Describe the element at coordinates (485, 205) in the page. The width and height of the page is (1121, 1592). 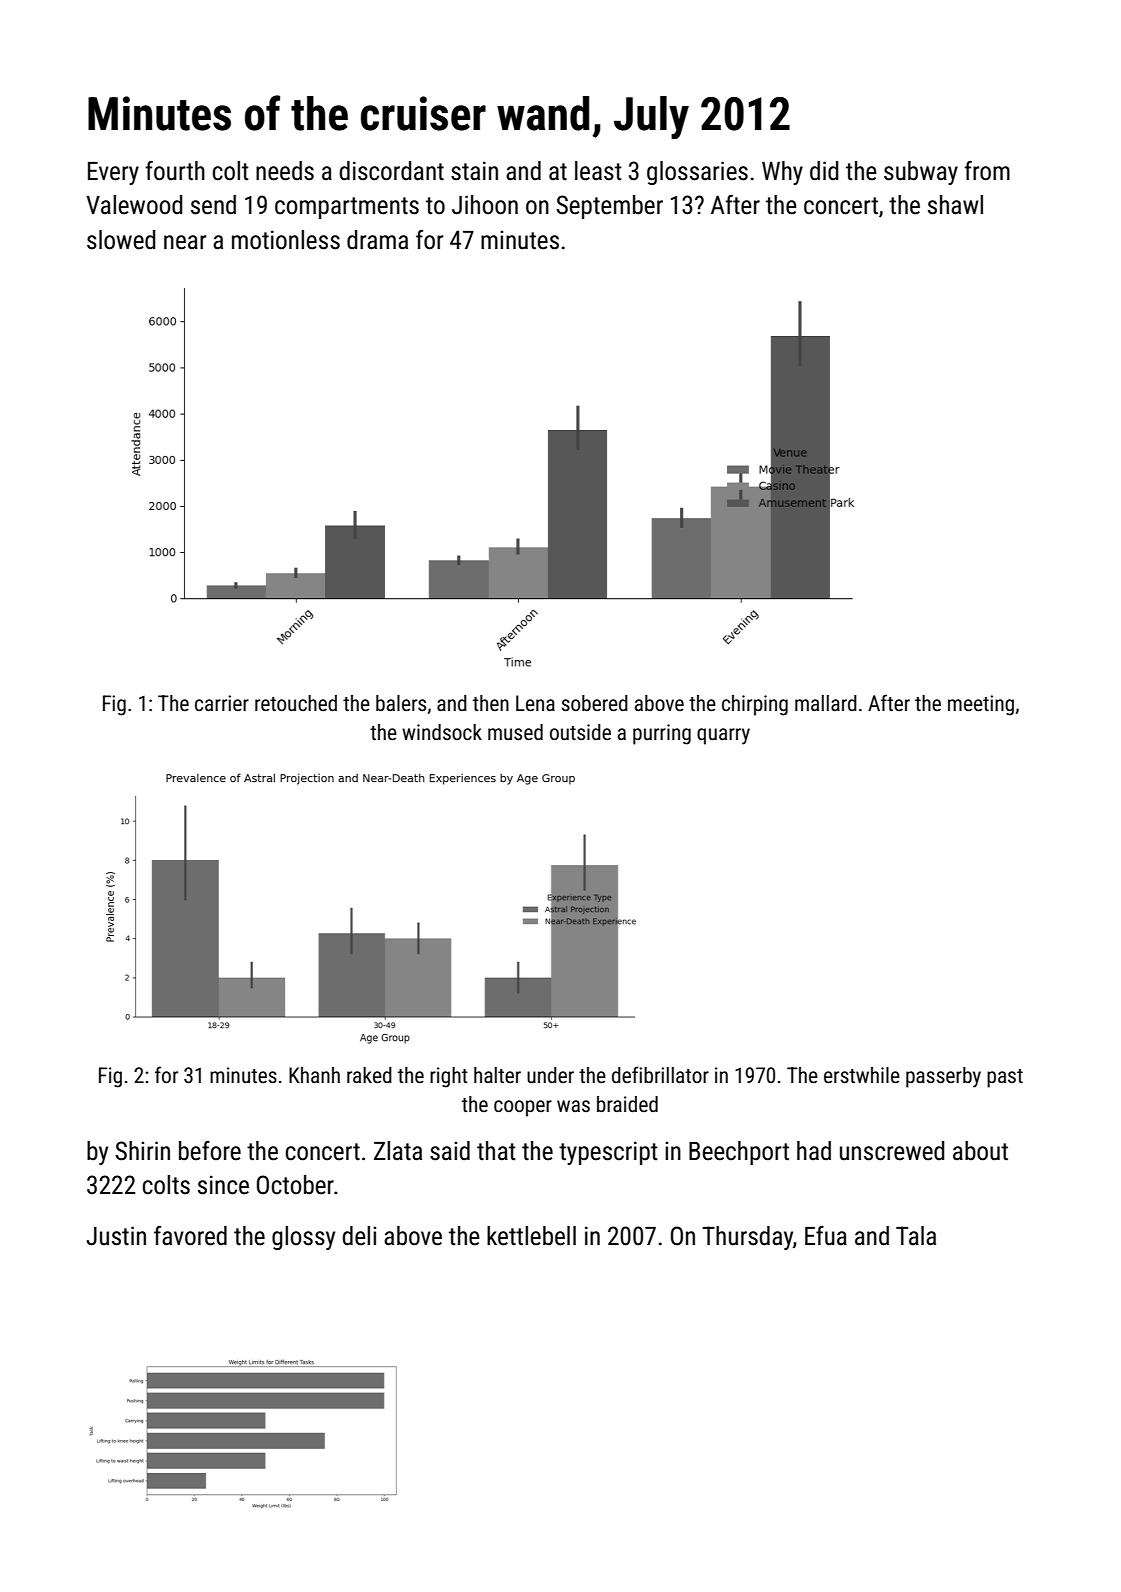
I see `Jihoon` at that location.
